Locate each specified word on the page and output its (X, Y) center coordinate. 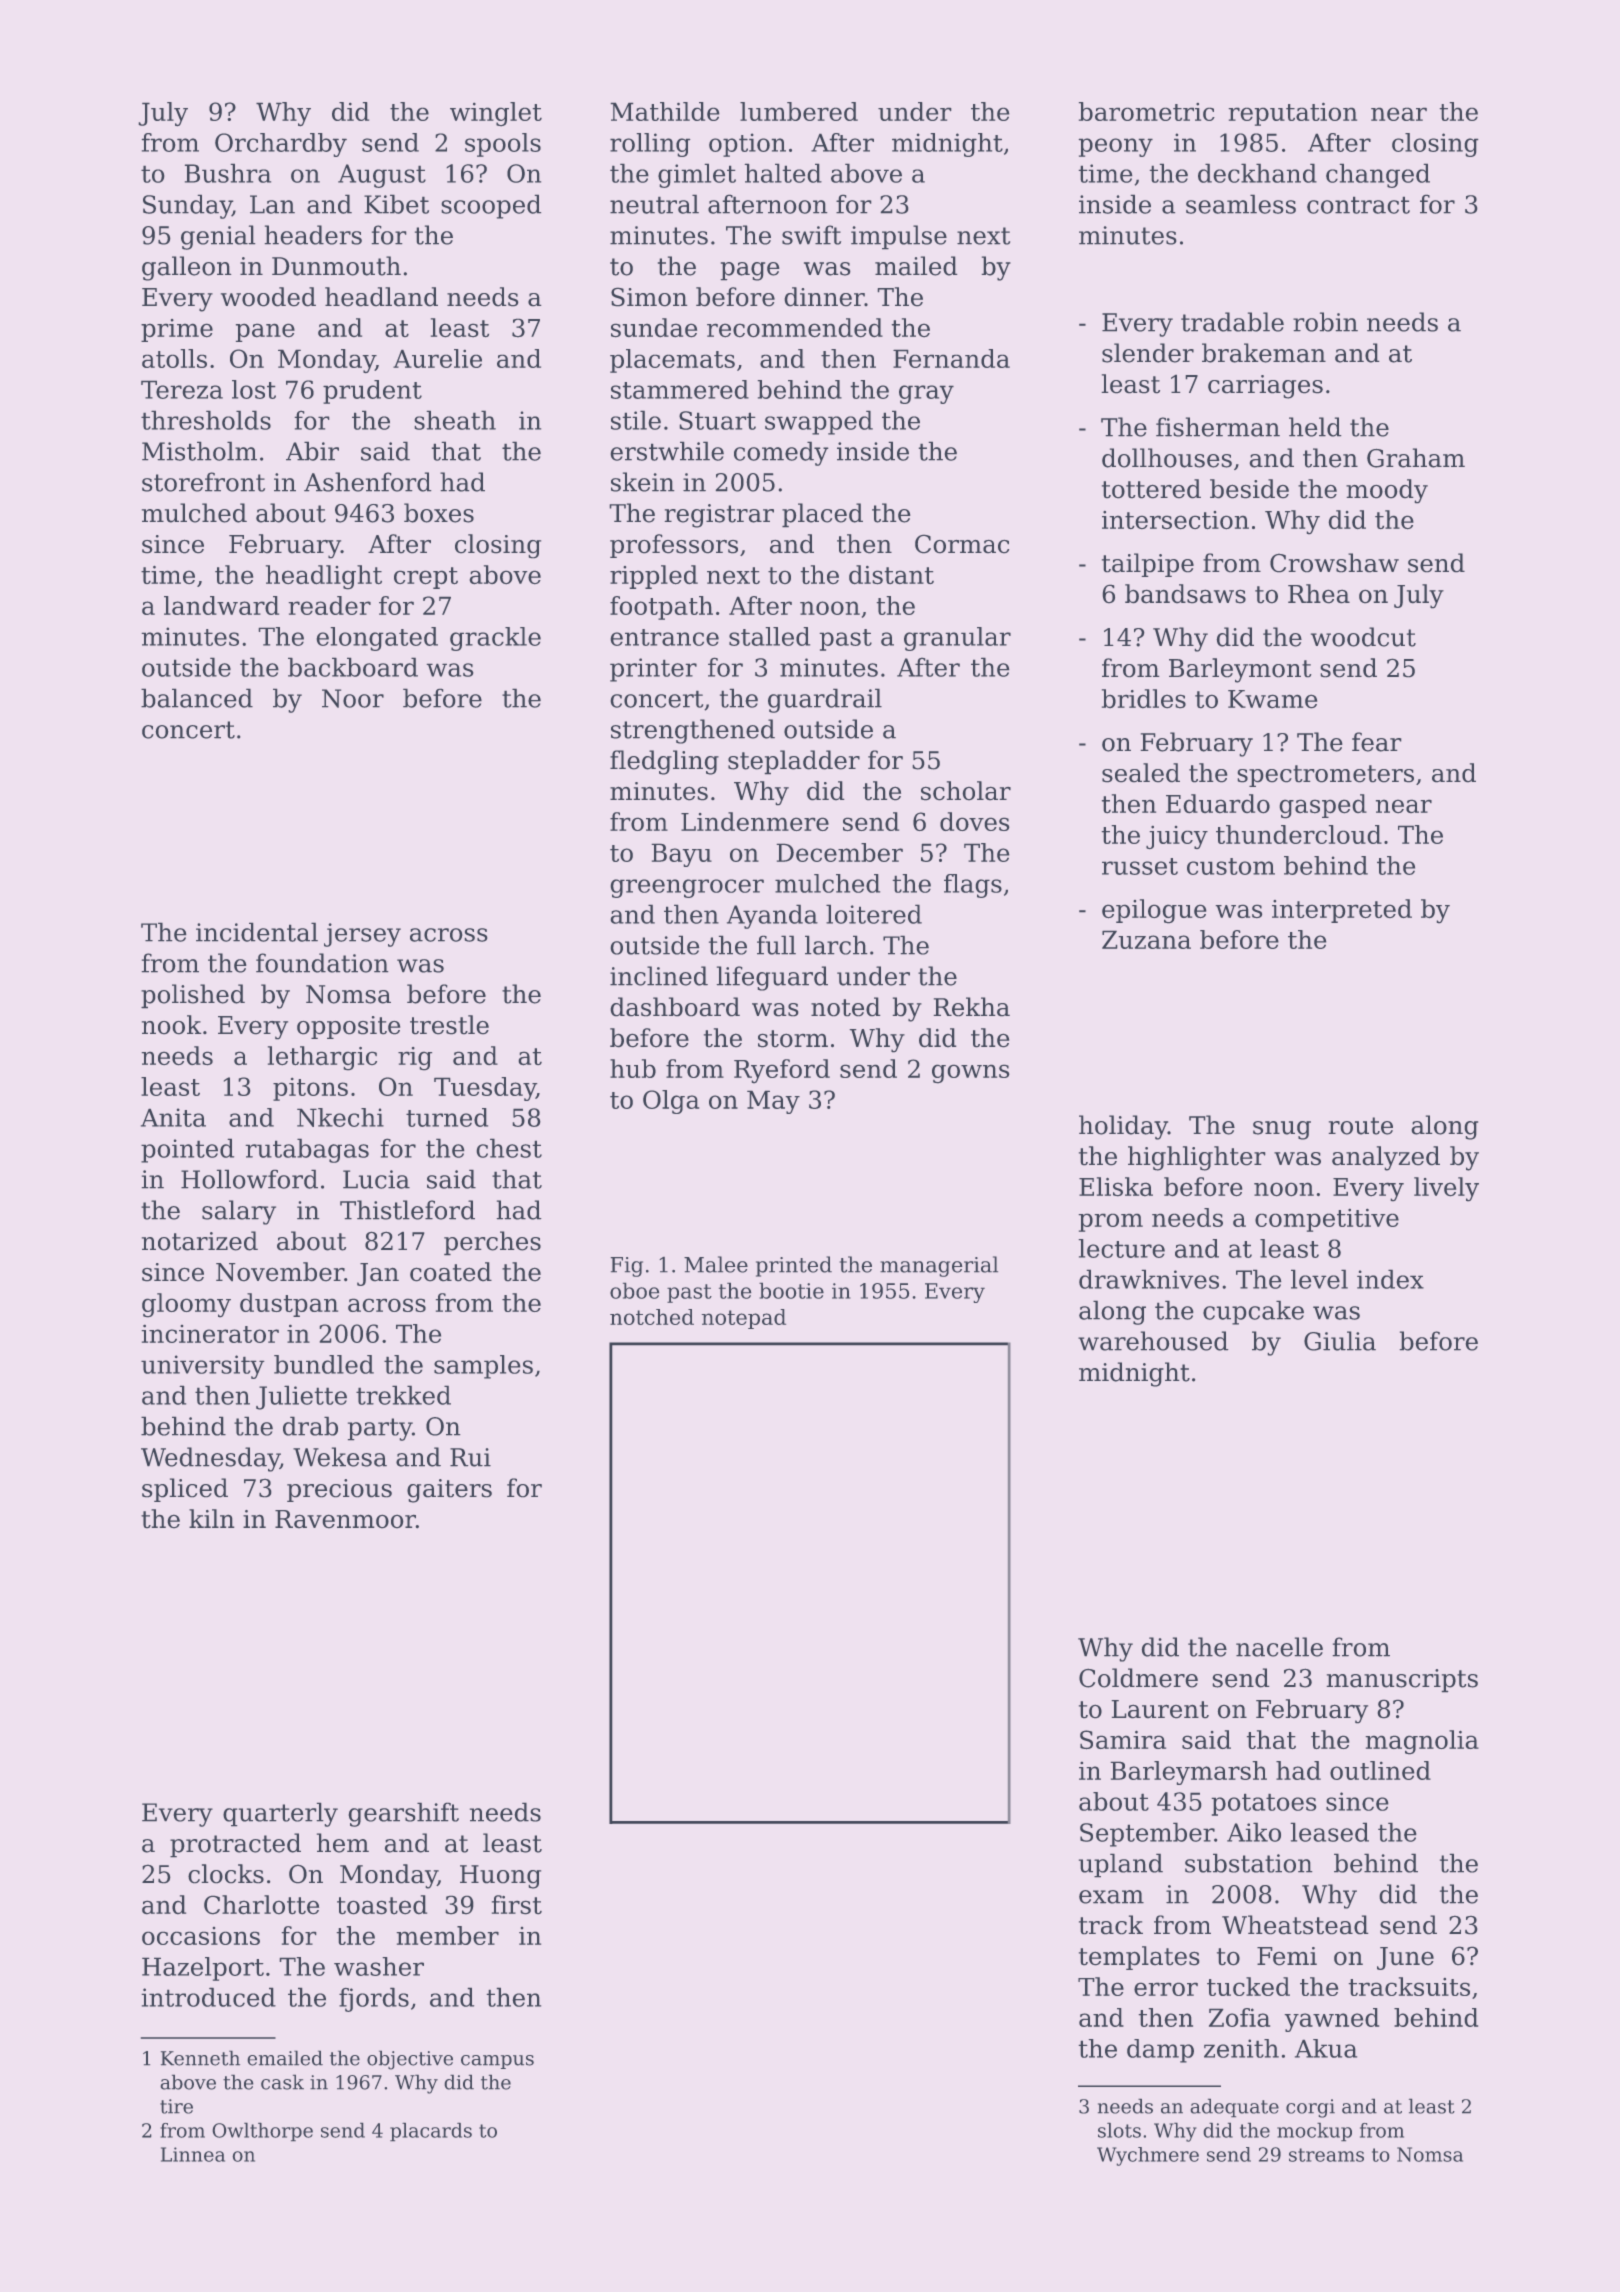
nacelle (1279, 1647)
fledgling (664, 762)
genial (218, 237)
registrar (719, 516)
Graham (1416, 458)
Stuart (717, 420)
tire (176, 2106)
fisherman (1218, 427)
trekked (403, 1395)
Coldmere (1138, 1678)
